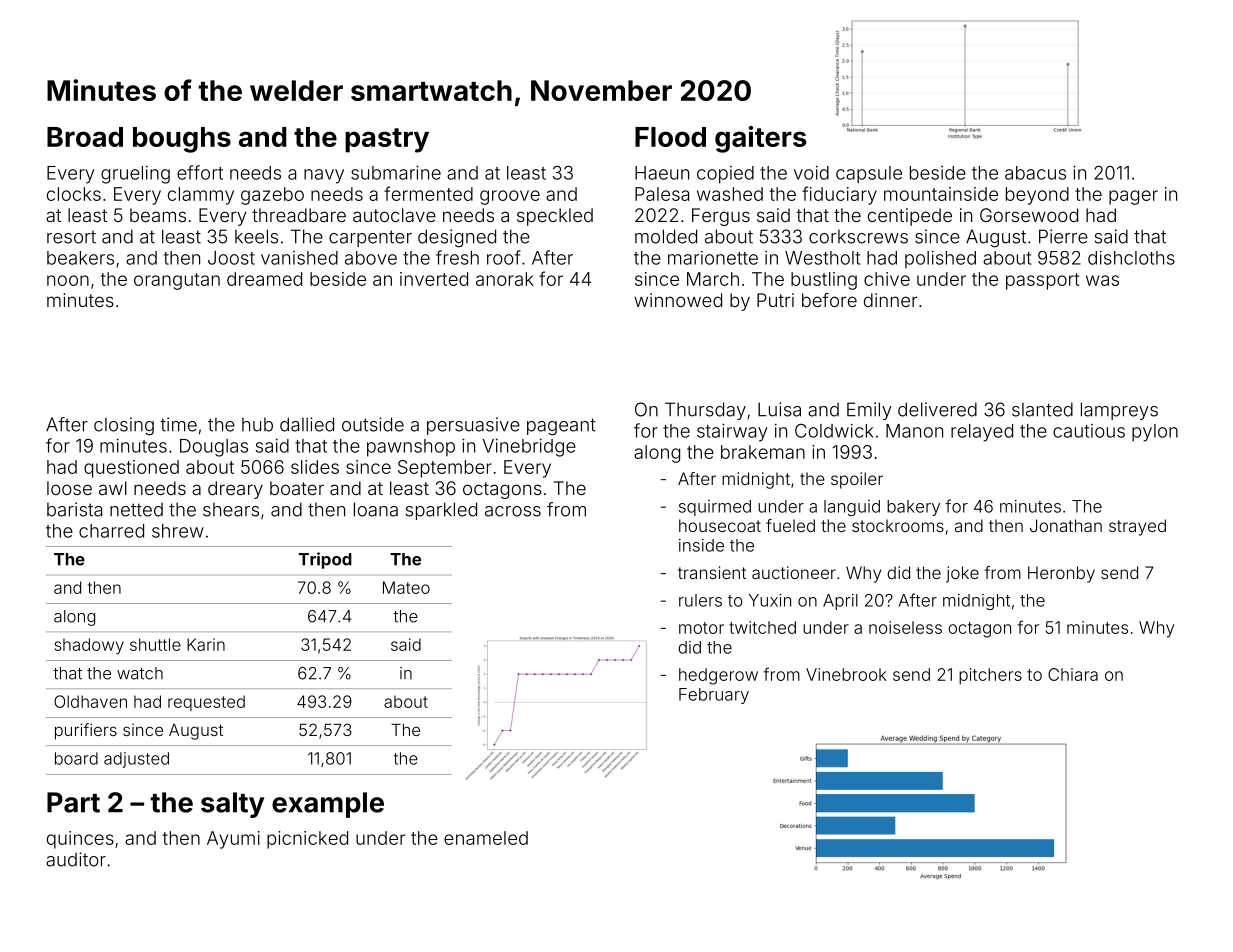 The height and width of the document is (952, 1233). What do you see at coordinates (124, 426) in the document?
I see `closing` at bounding box center [124, 426].
